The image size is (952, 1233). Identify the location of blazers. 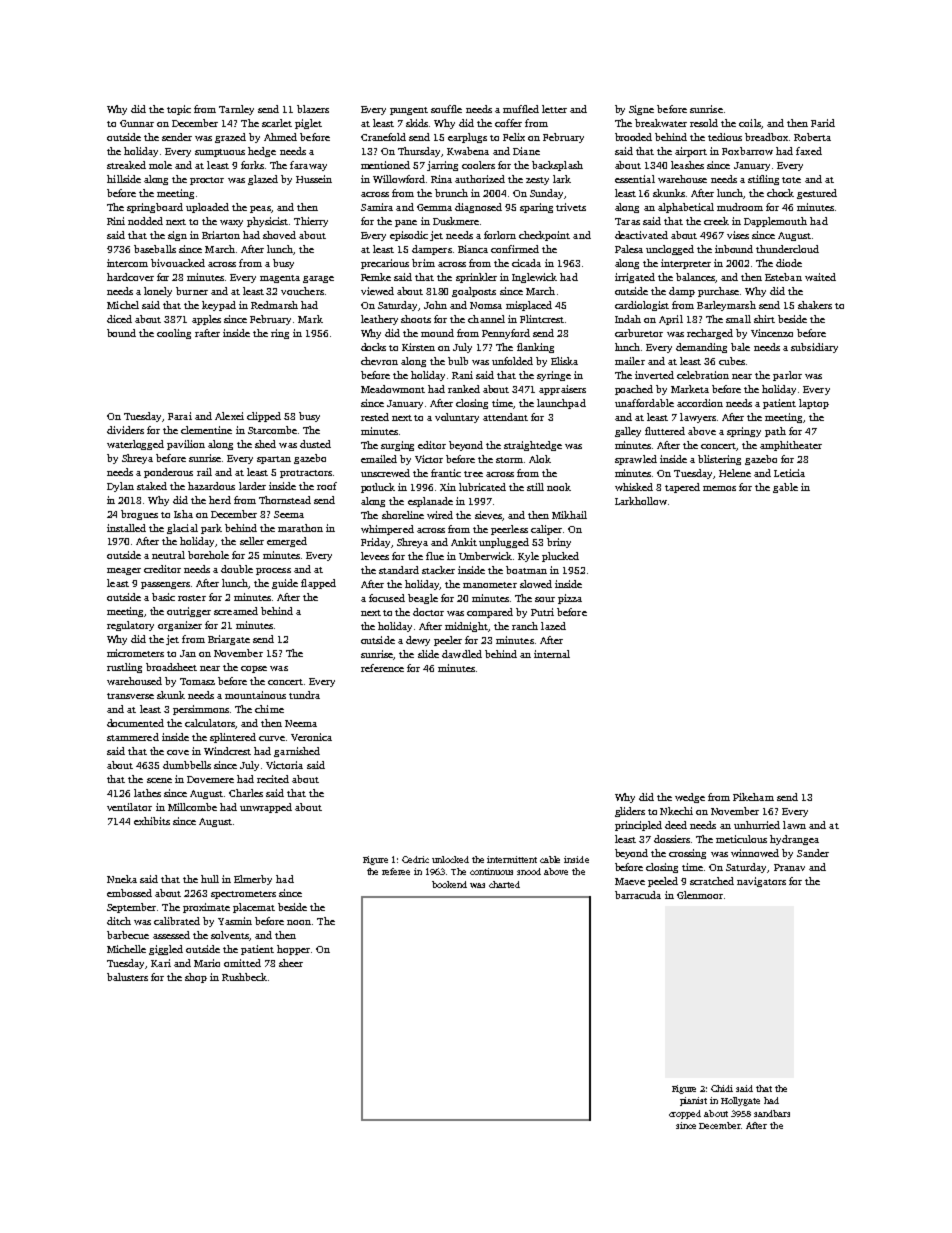
(313, 109).
